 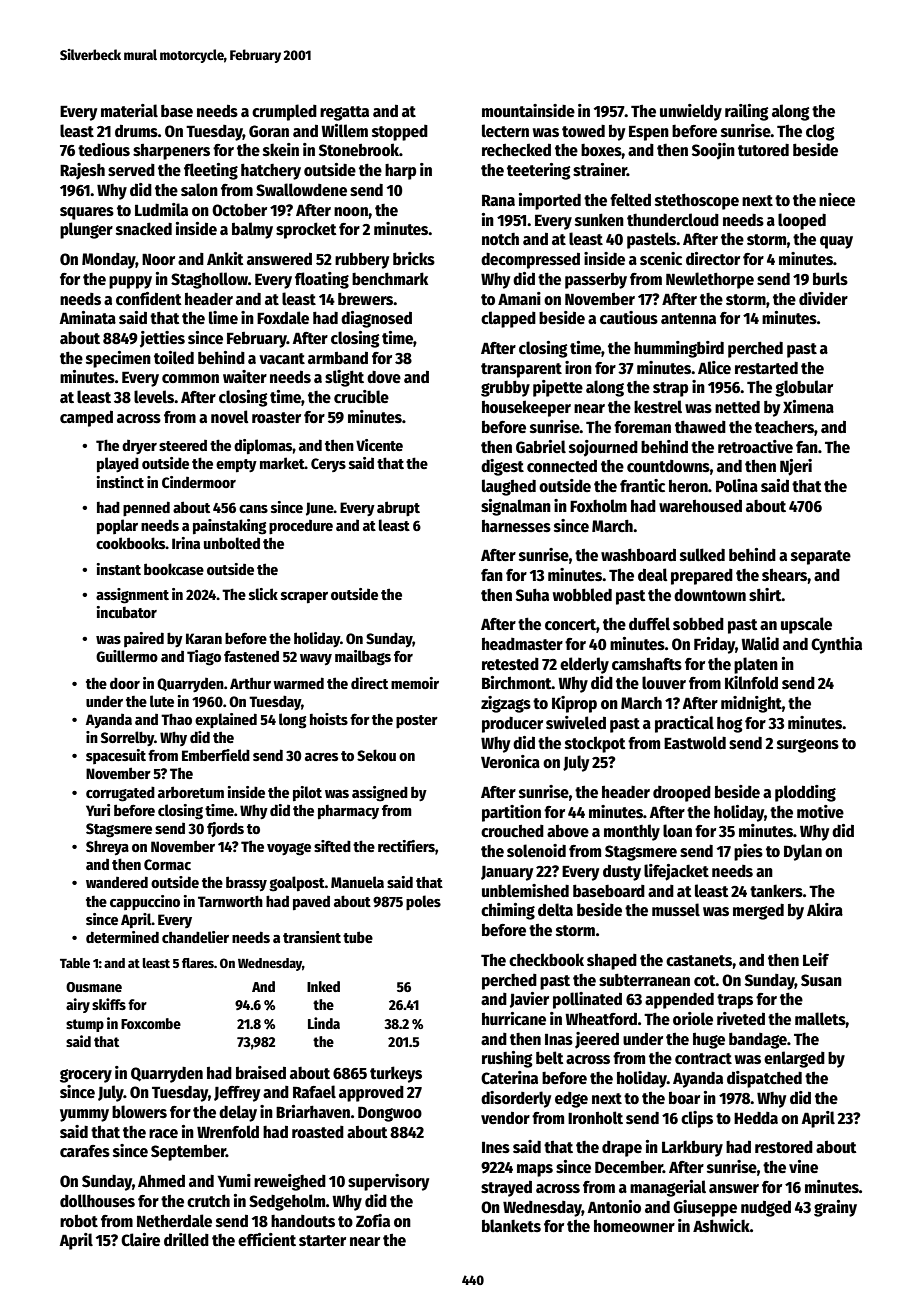 I want to click on robot, so click(x=79, y=1221).
